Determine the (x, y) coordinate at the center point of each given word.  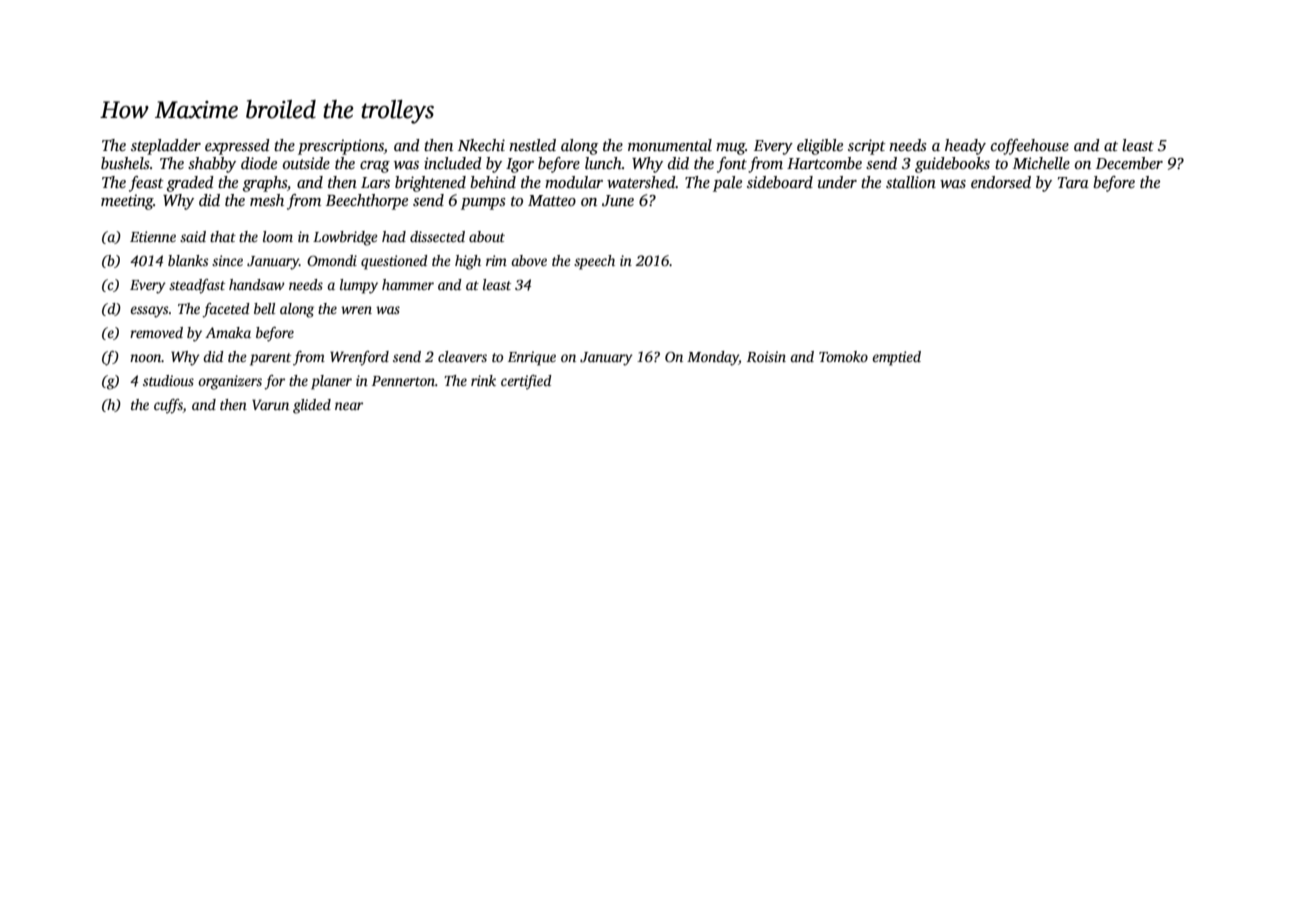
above (529, 260)
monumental (670, 145)
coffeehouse (1030, 147)
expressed (237, 147)
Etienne (153, 236)
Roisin (766, 356)
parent (270, 359)
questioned (394, 262)
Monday (713, 358)
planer (331, 382)
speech (594, 262)
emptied (896, 358)
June (618, 201)
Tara (1073, 182)
